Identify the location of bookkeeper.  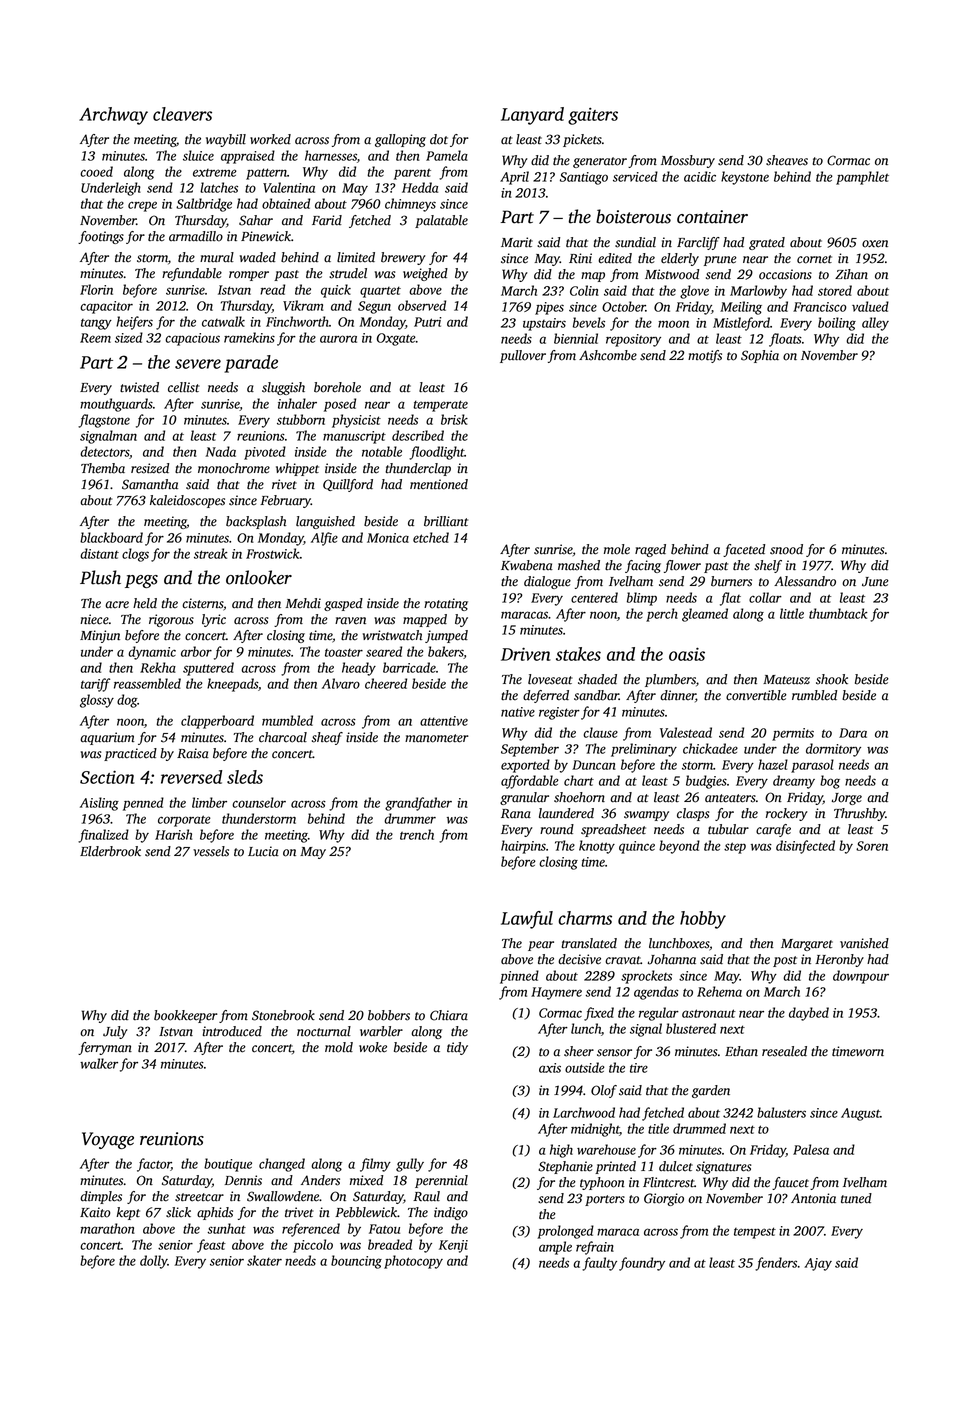
(186, 1016).
